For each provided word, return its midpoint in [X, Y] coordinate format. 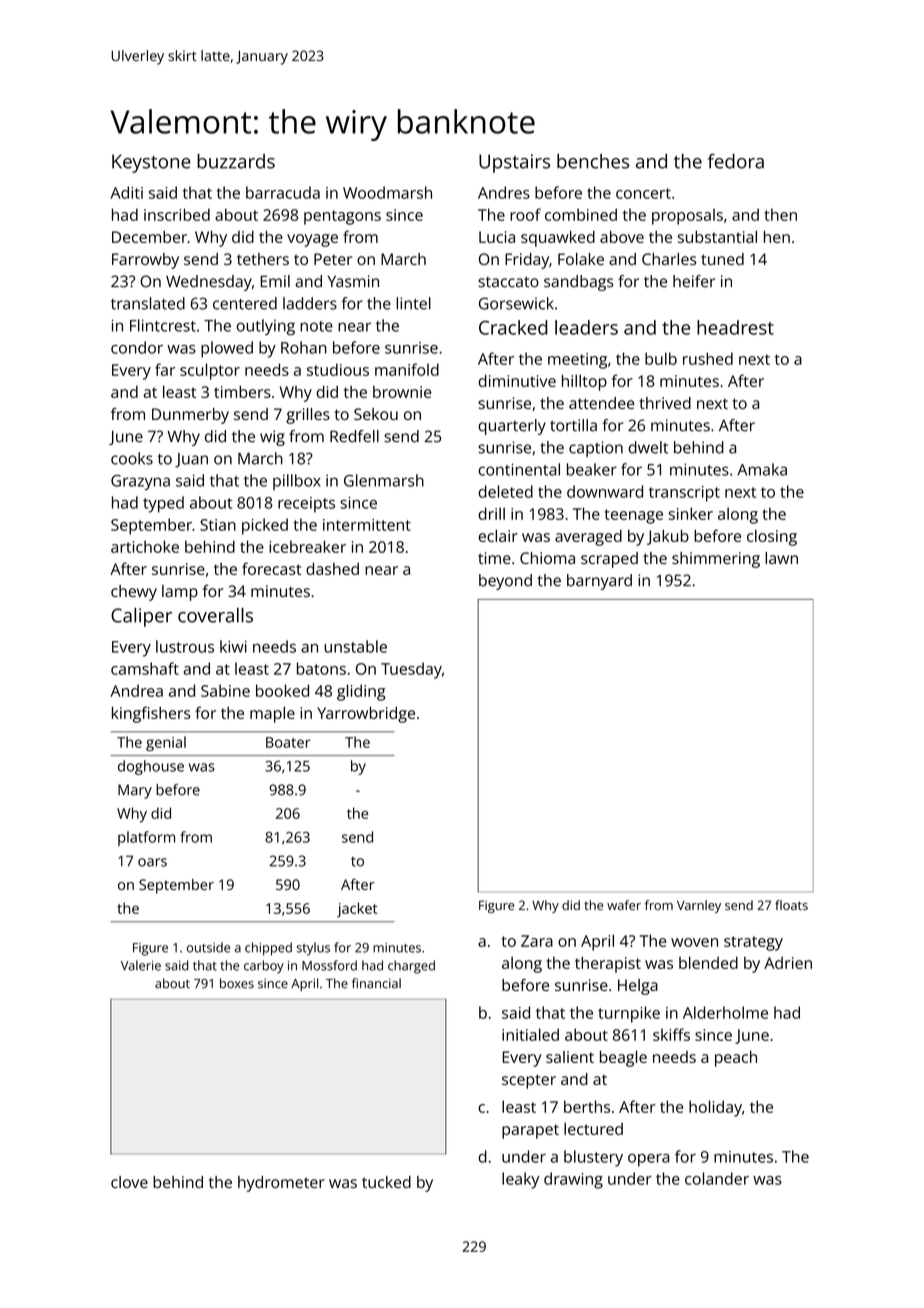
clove [129, 1182]
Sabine [225, 690]
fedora [736, 161]
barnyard [599, 582]
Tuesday [411, 670]
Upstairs [514, 163]
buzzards [236, 161]
